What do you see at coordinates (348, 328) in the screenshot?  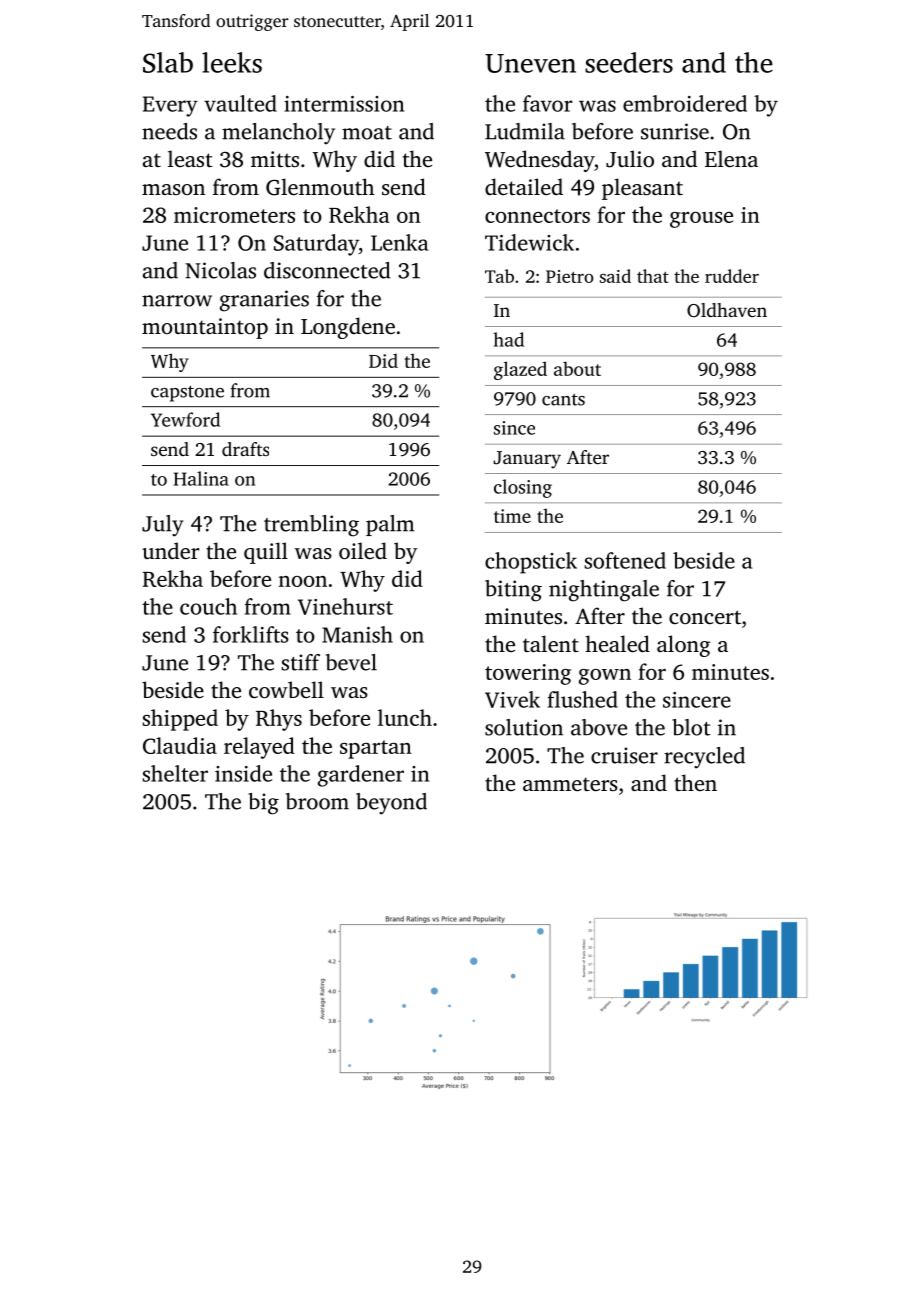 I see `Longdene` at bounding box center [348, 328].
